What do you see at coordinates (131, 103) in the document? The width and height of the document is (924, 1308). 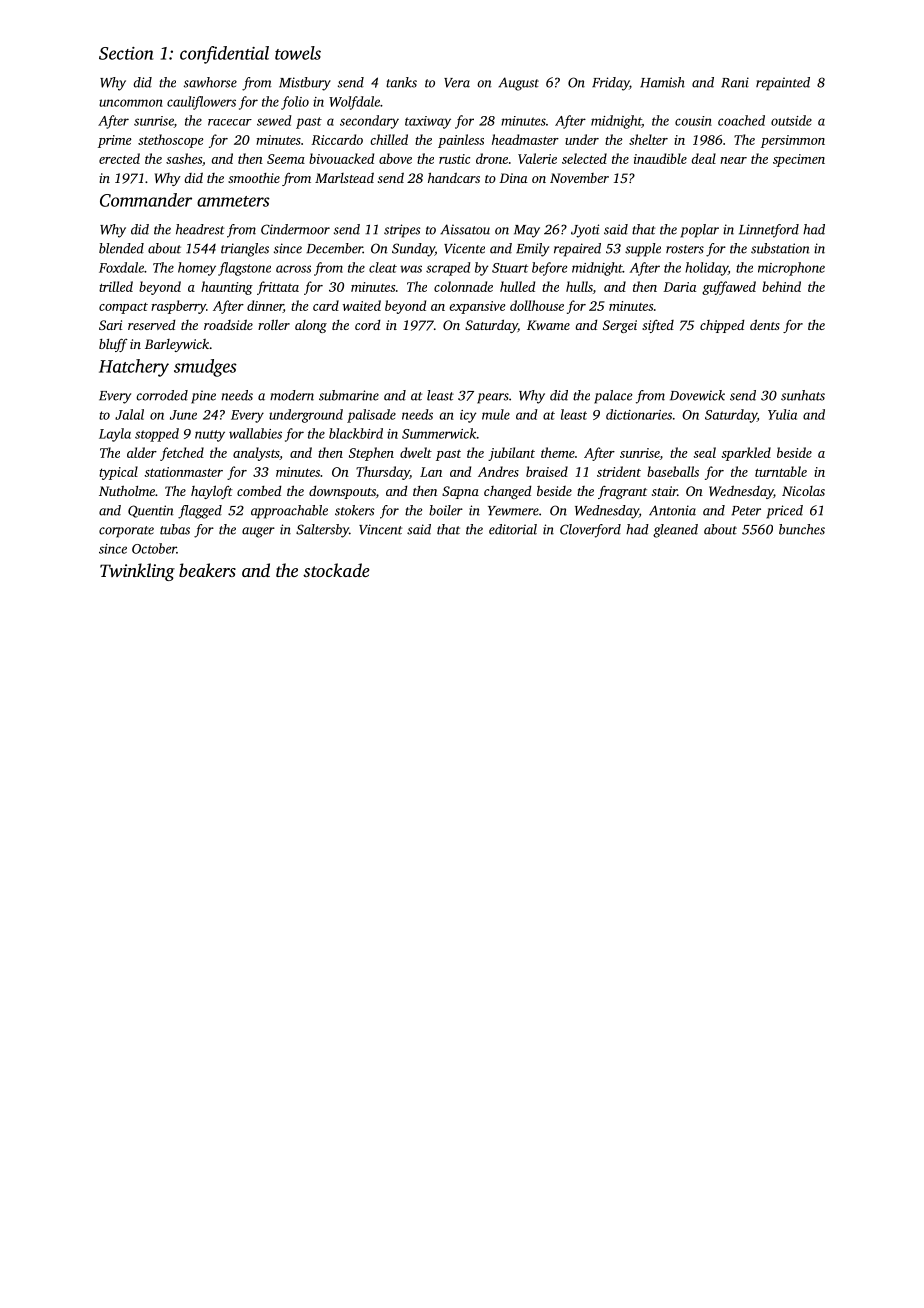 I see `uncommon` at bounding box center [131, 103].
